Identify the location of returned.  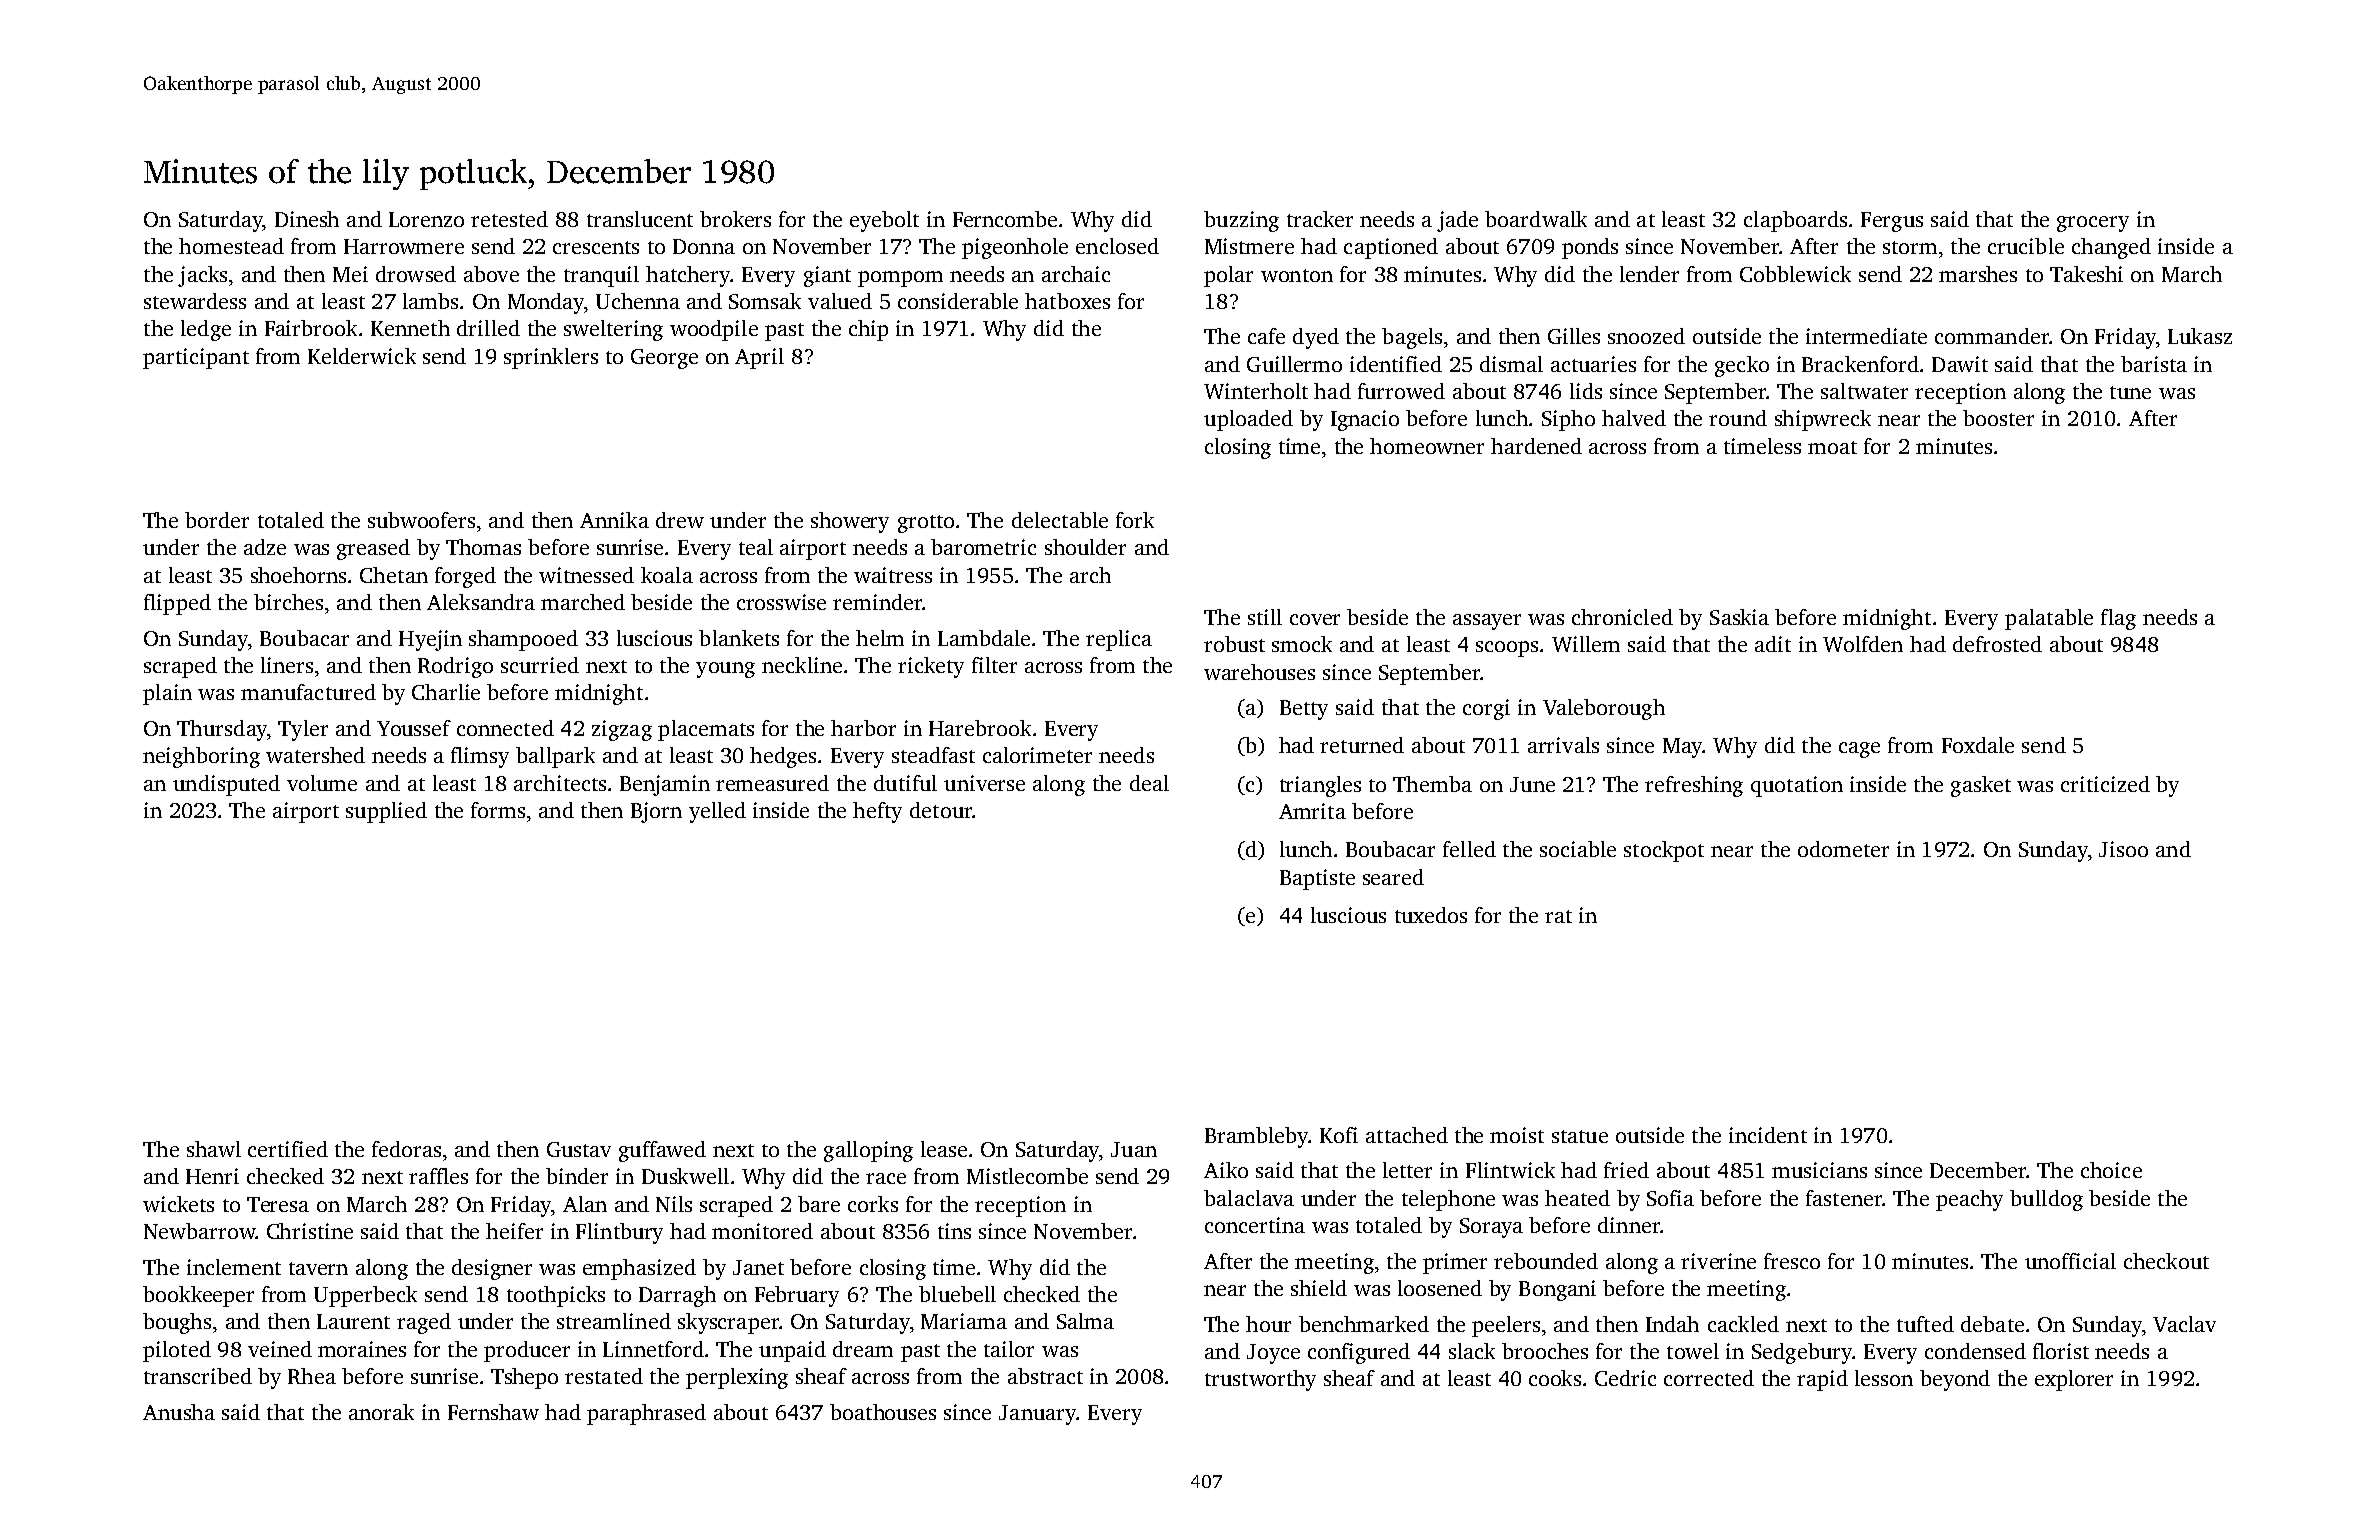
(1362, 745).
